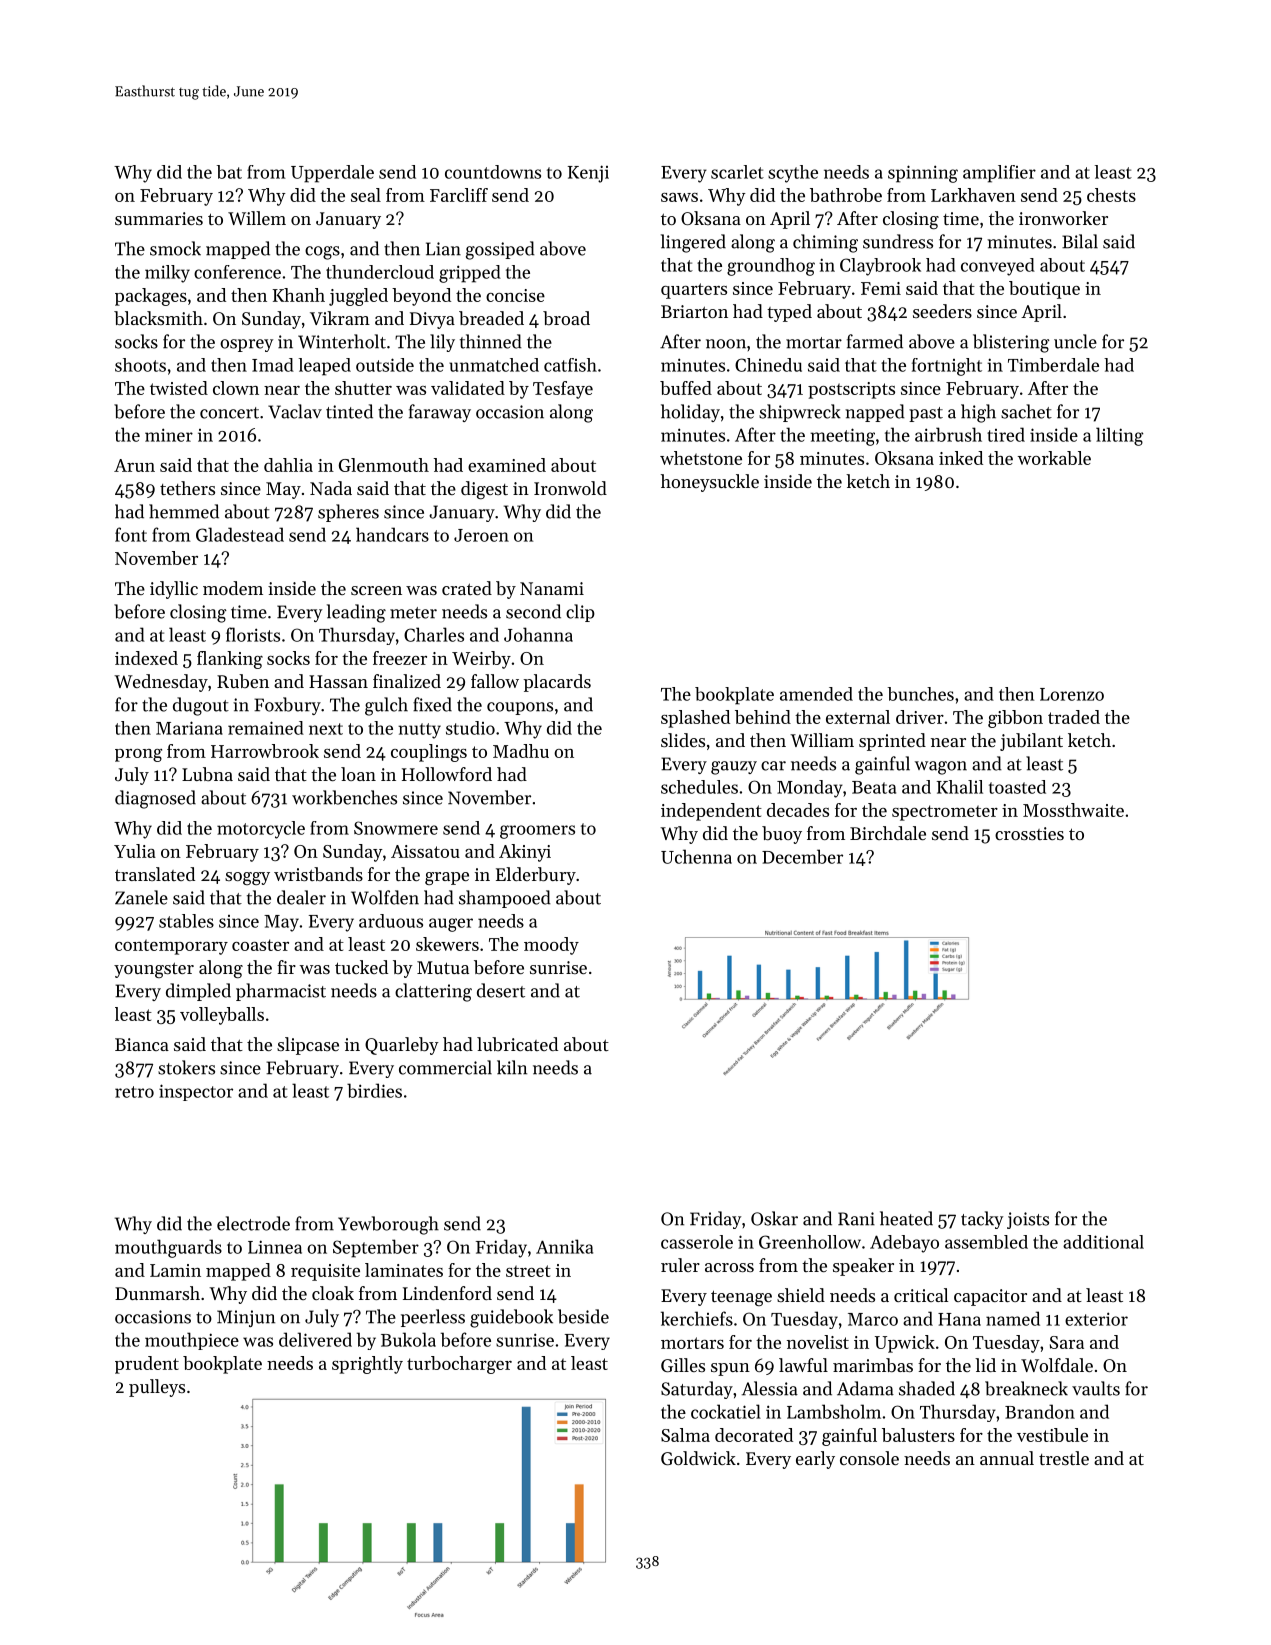 This document has height=1645, width=1271. Describe the element at coordinates (698, 1458) in the document. I see `Goldwick` at that location.
